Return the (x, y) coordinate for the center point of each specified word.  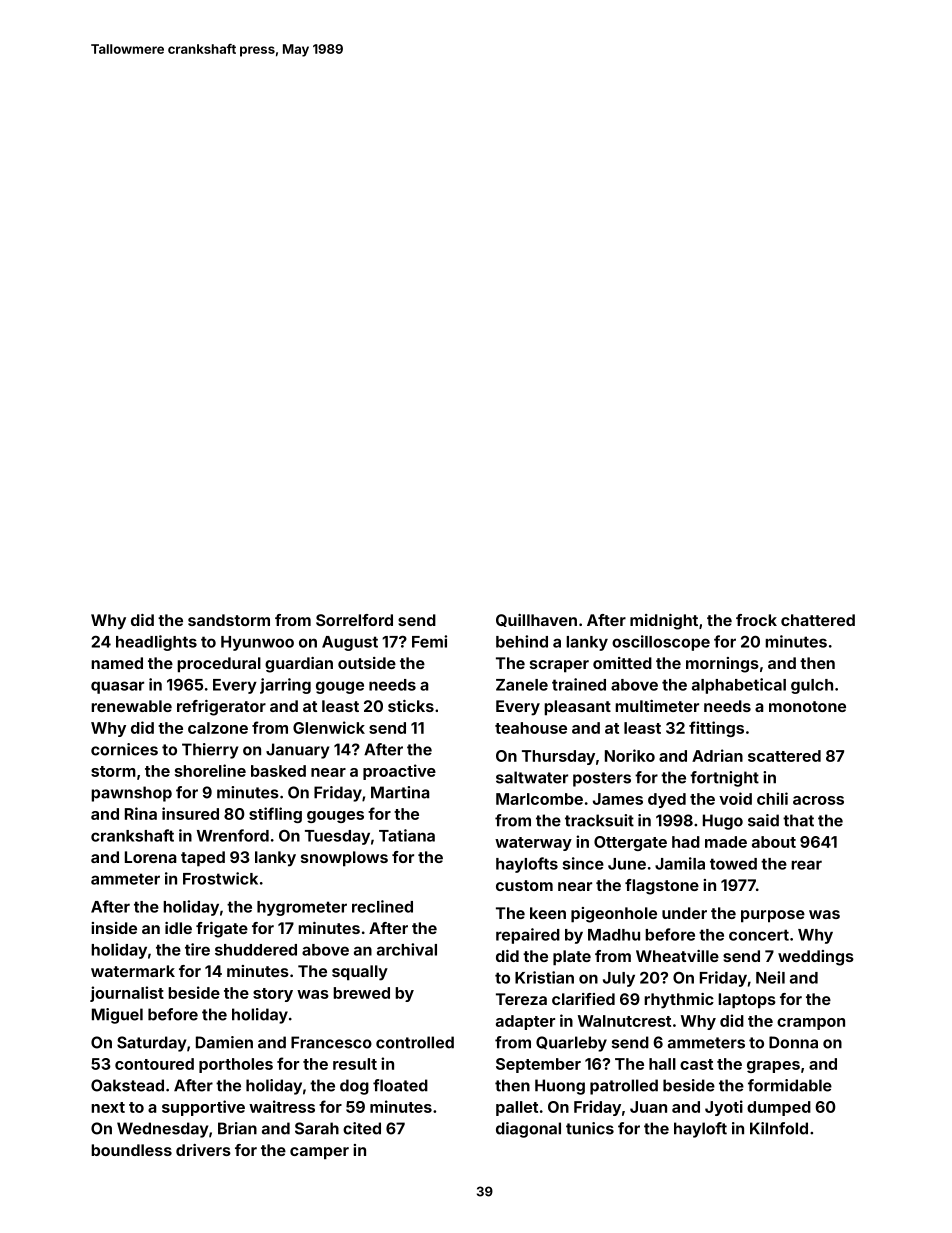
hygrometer (302, 908)
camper (319, 1153)
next (108, 1107)
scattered (784, 756)
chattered (818, 620)
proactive (399, 772)
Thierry (210, 751)
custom (524, 885)
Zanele (522, 685)
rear (806, 865)
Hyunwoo (257, 643)
